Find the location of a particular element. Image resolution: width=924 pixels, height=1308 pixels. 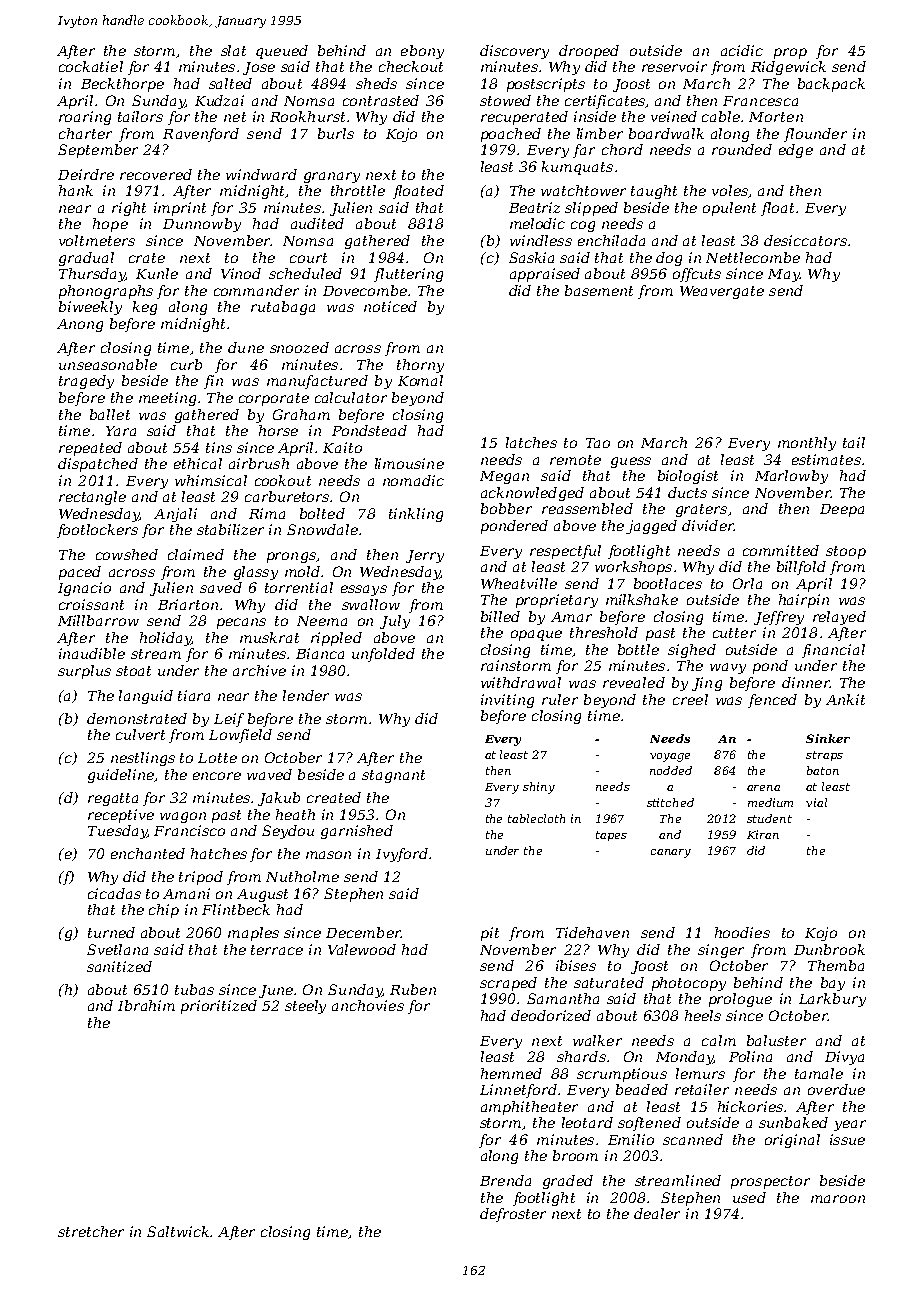

vial is located at coordinates (816, 802).
